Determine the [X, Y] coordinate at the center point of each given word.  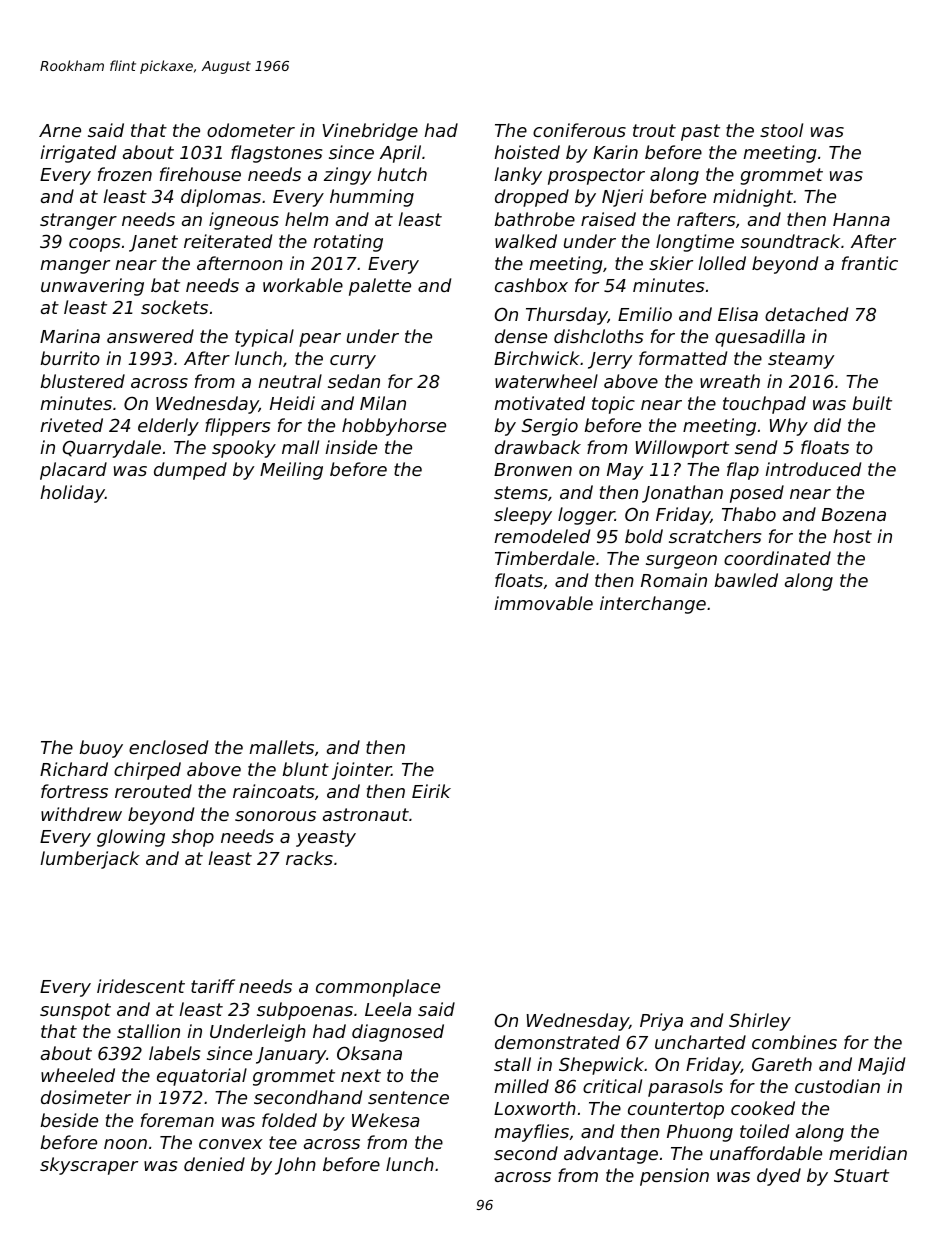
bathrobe [535, 219]
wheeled [78, 1075]
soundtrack [790, 241]
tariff [213, 986]
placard [73, 471]
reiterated [228, 241]
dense [521, 336]
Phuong [700, 1133]
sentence [408, 1097]
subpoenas [305, 1011]
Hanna [861, 219]
